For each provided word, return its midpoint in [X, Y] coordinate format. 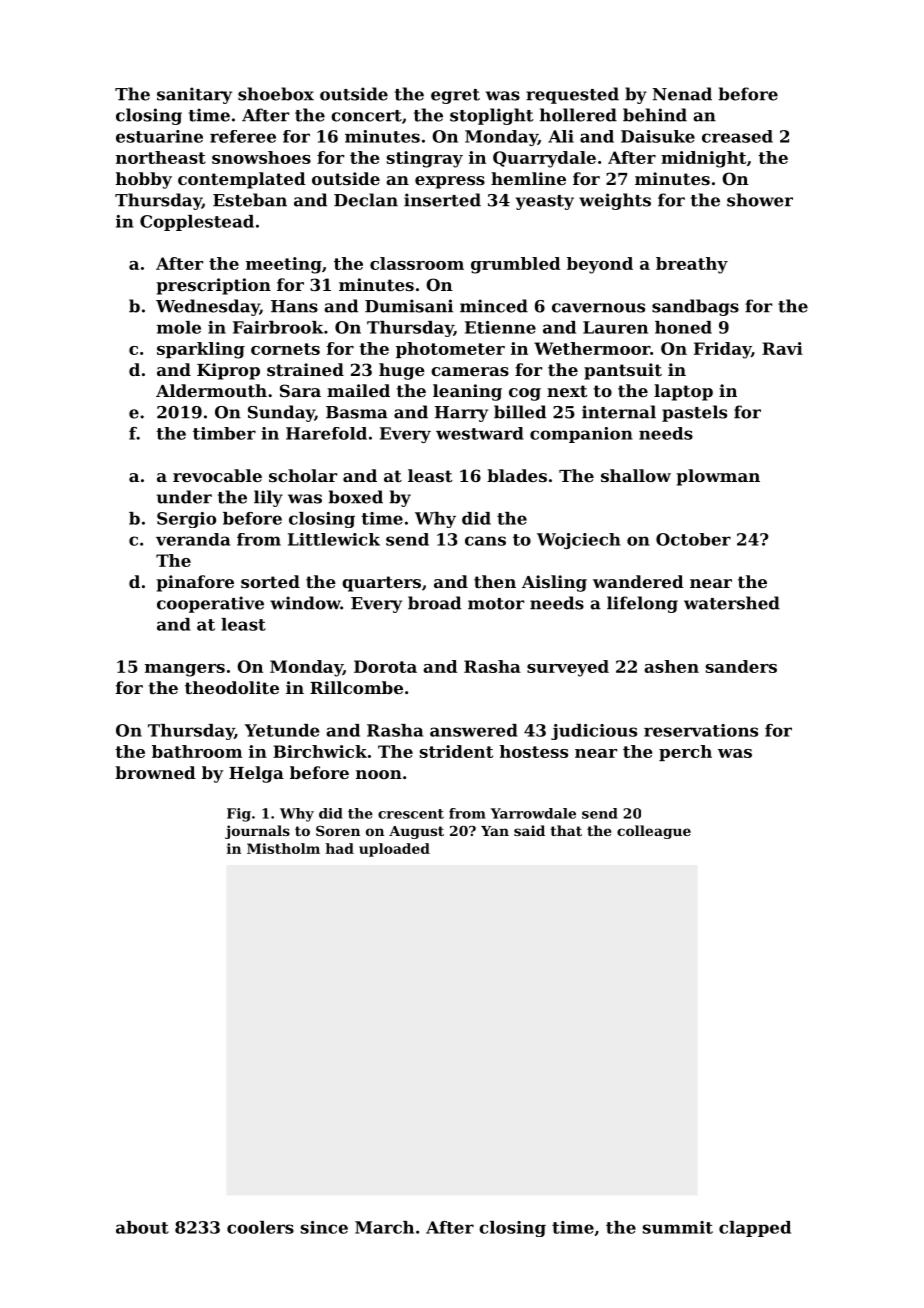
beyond [600, 265]
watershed [732, 603]
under [184, 497]
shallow [636, 475]
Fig [239, 815]
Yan [495, 831]
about [142, 1227]
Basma [357, 412]
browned [155, 772]
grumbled [515, 265]
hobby [144, 180]
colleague [654, 832]
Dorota [385, 666]
